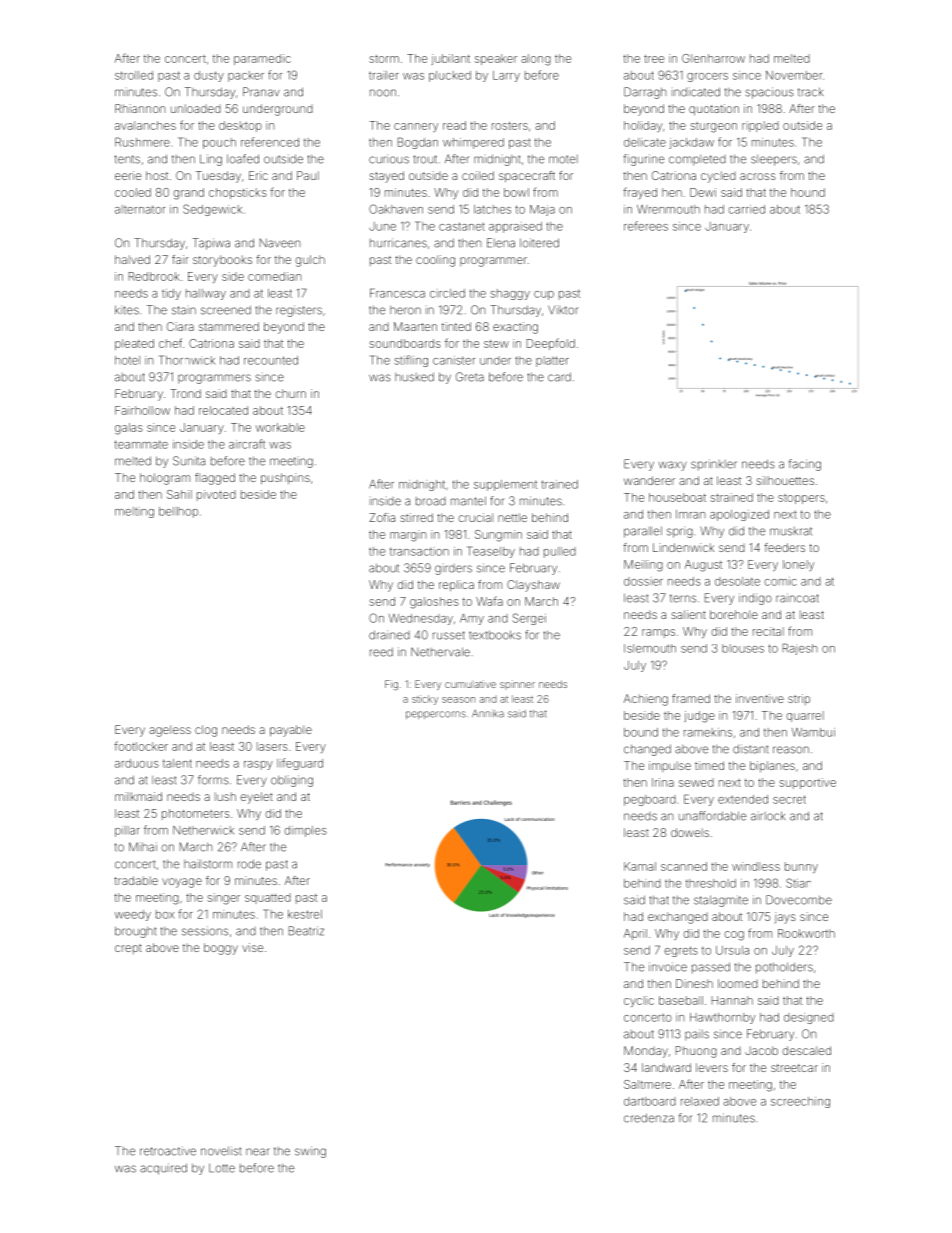 The height and width of the document is (1233, 952). Describe the element at coordinates (714, 465) in the document. I see `sprinkler` at that location.
